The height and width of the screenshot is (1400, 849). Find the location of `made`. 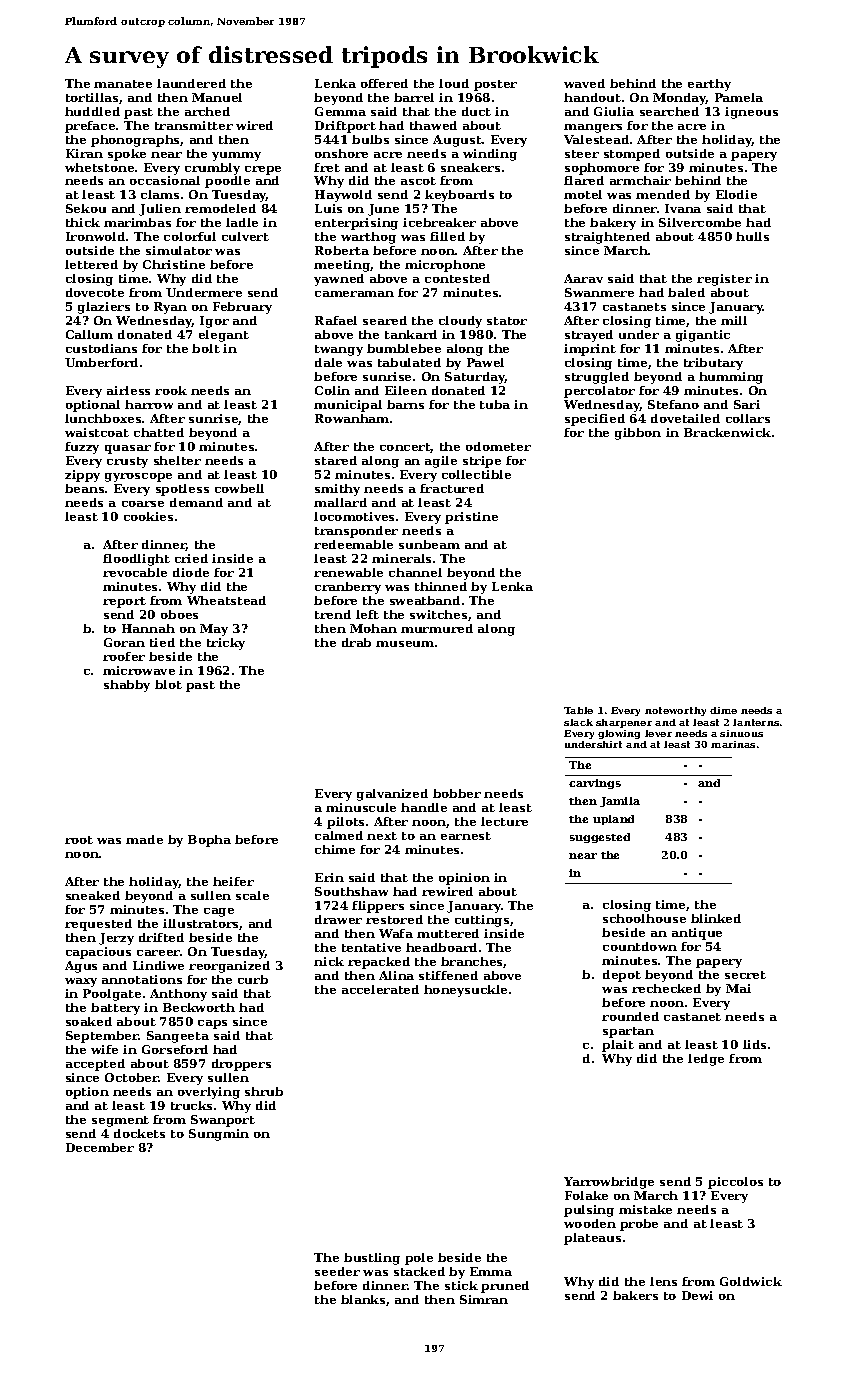

made is located at coordinates (144, 839).
